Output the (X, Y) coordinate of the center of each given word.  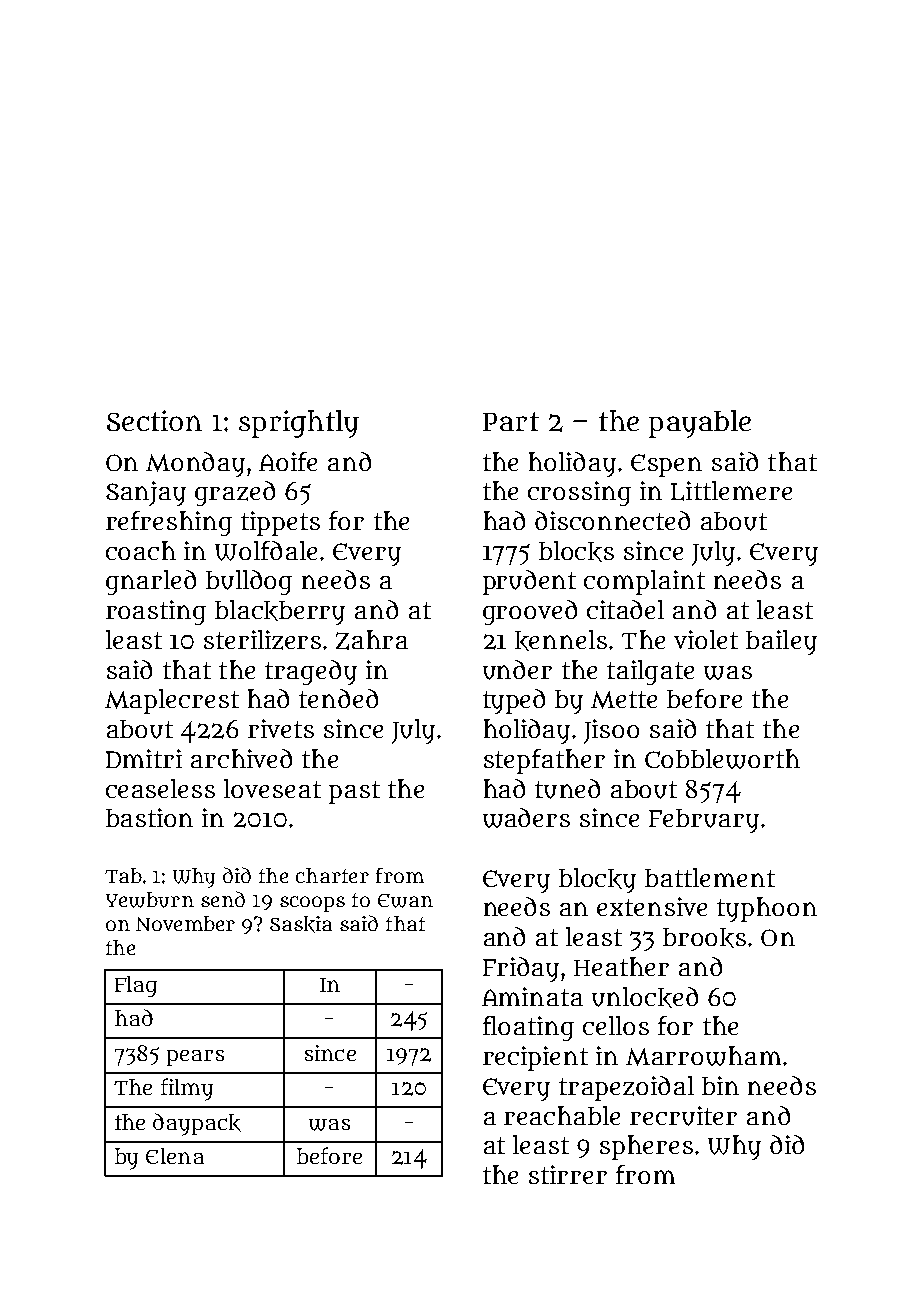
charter (332, 875)
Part (511, 421)
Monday (195, 464)
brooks (704, 938)
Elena (175, 1156)
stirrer (568, 1174)
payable (700, 424)
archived (241, 758)
